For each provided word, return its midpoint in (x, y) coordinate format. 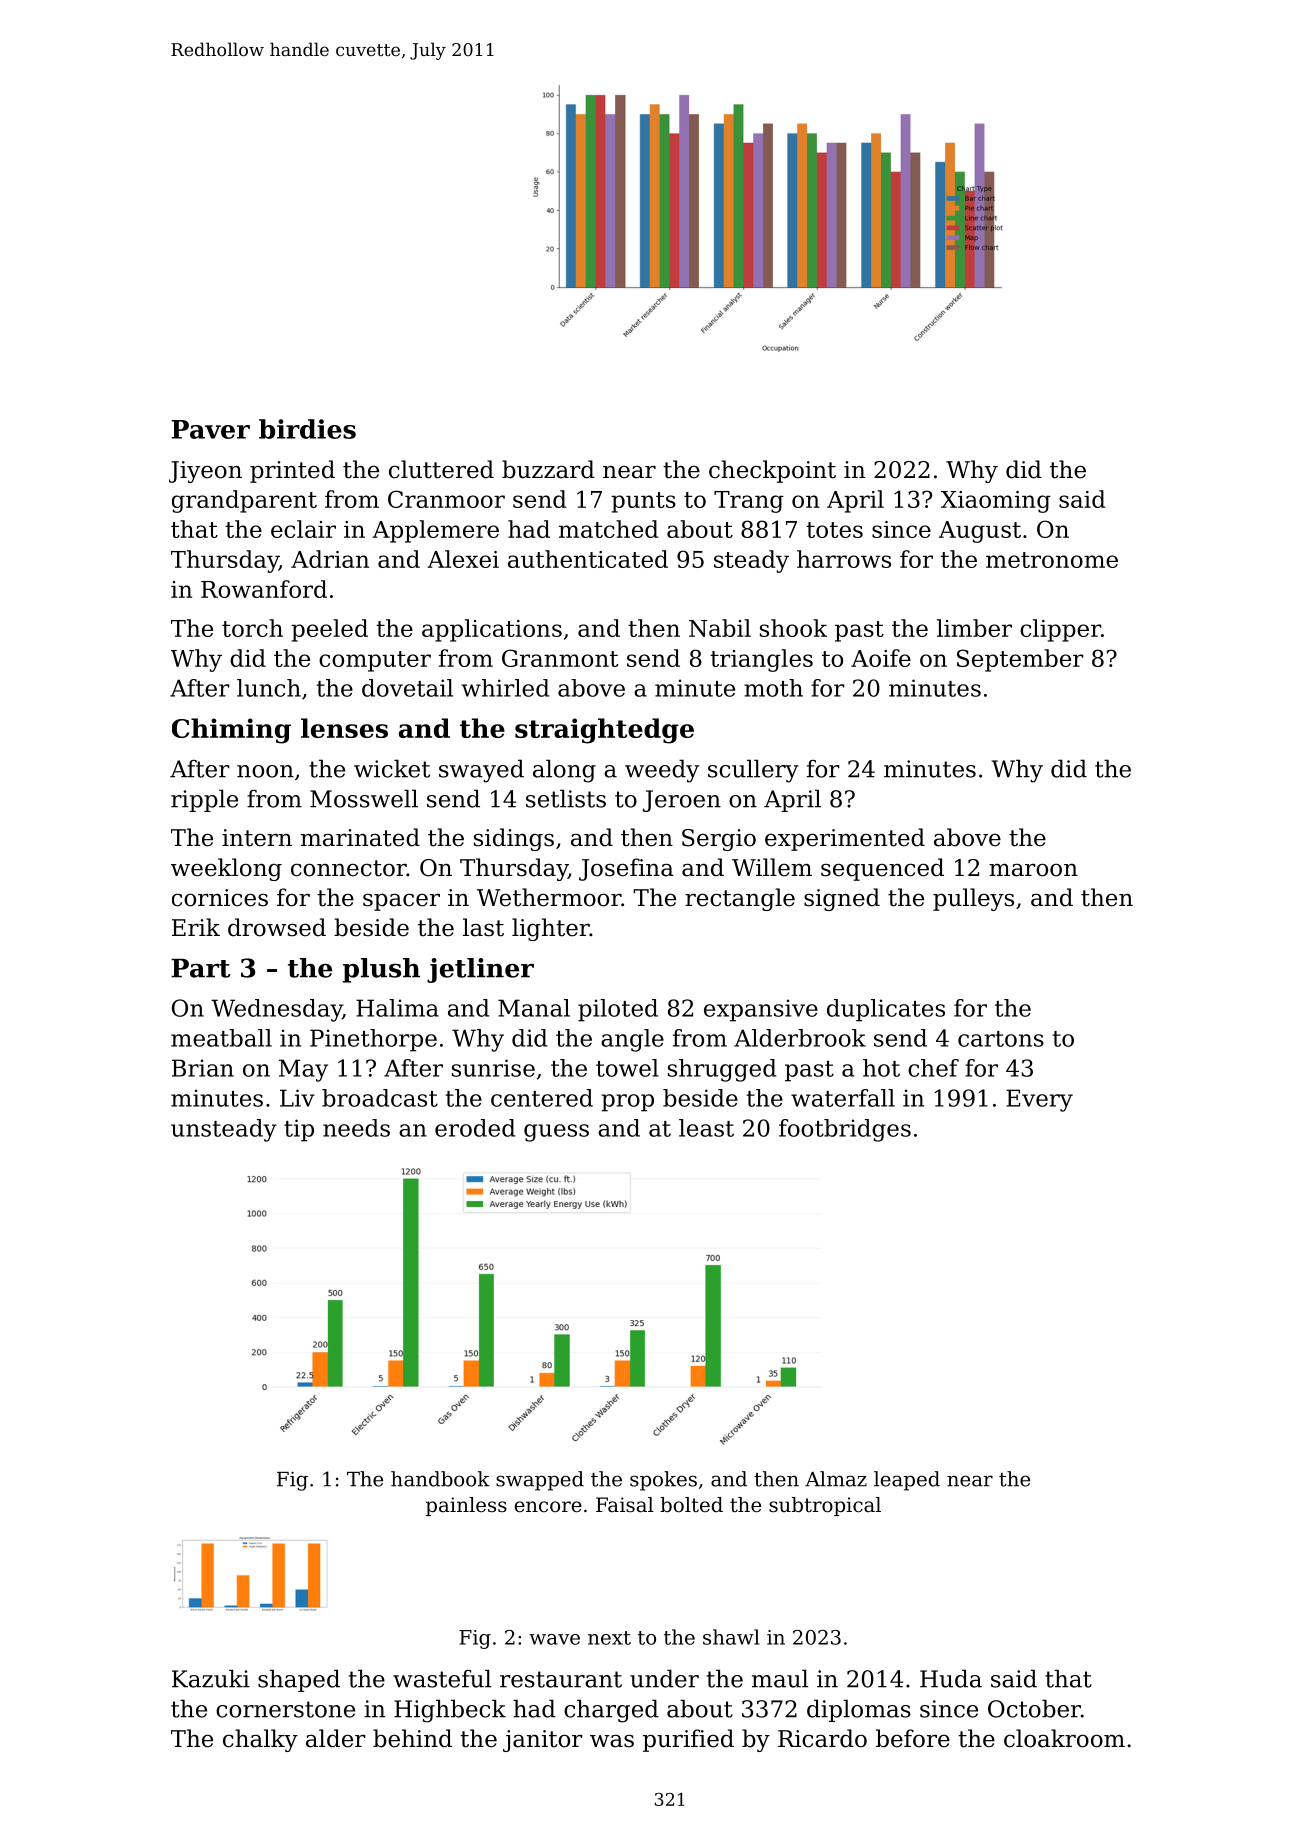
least (706, 1128)
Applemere (435, 531)
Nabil (720, 628)
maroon (1033, 870)
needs (356, 1128)
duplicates (886, 1010)
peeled (329, 630)
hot (881, 1068)
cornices (220, 898)
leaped (907, 1481)
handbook (440, 1479)
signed (842, 899)
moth (773, 688)
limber (974, 628)
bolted (691, 1505)
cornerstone (285, 1709)
